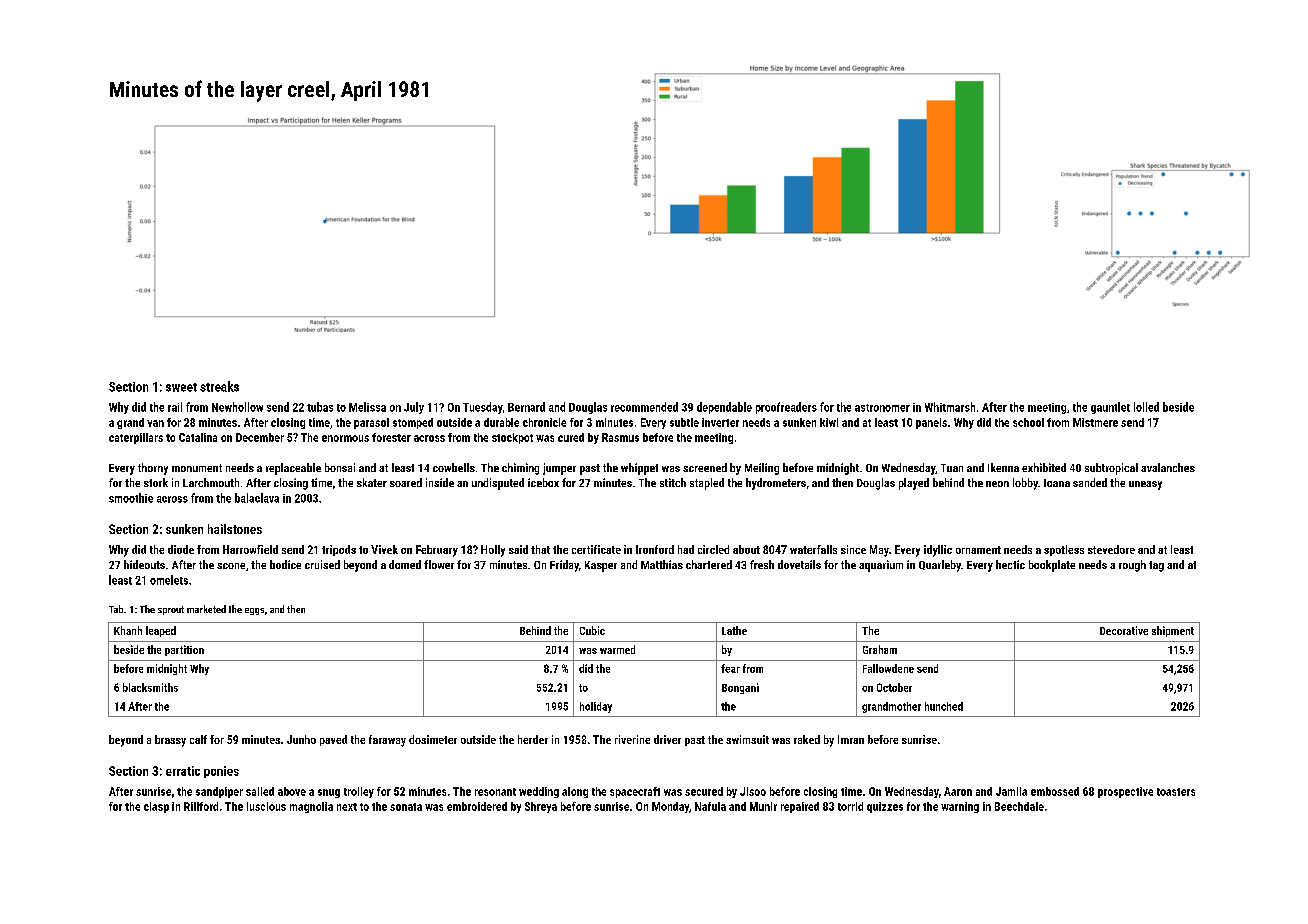 This screenshot has height=924, width=1308. What do you see at coordinates (540, 549) in the screenshot?
I see `that` at bounding box center [540, 549].
